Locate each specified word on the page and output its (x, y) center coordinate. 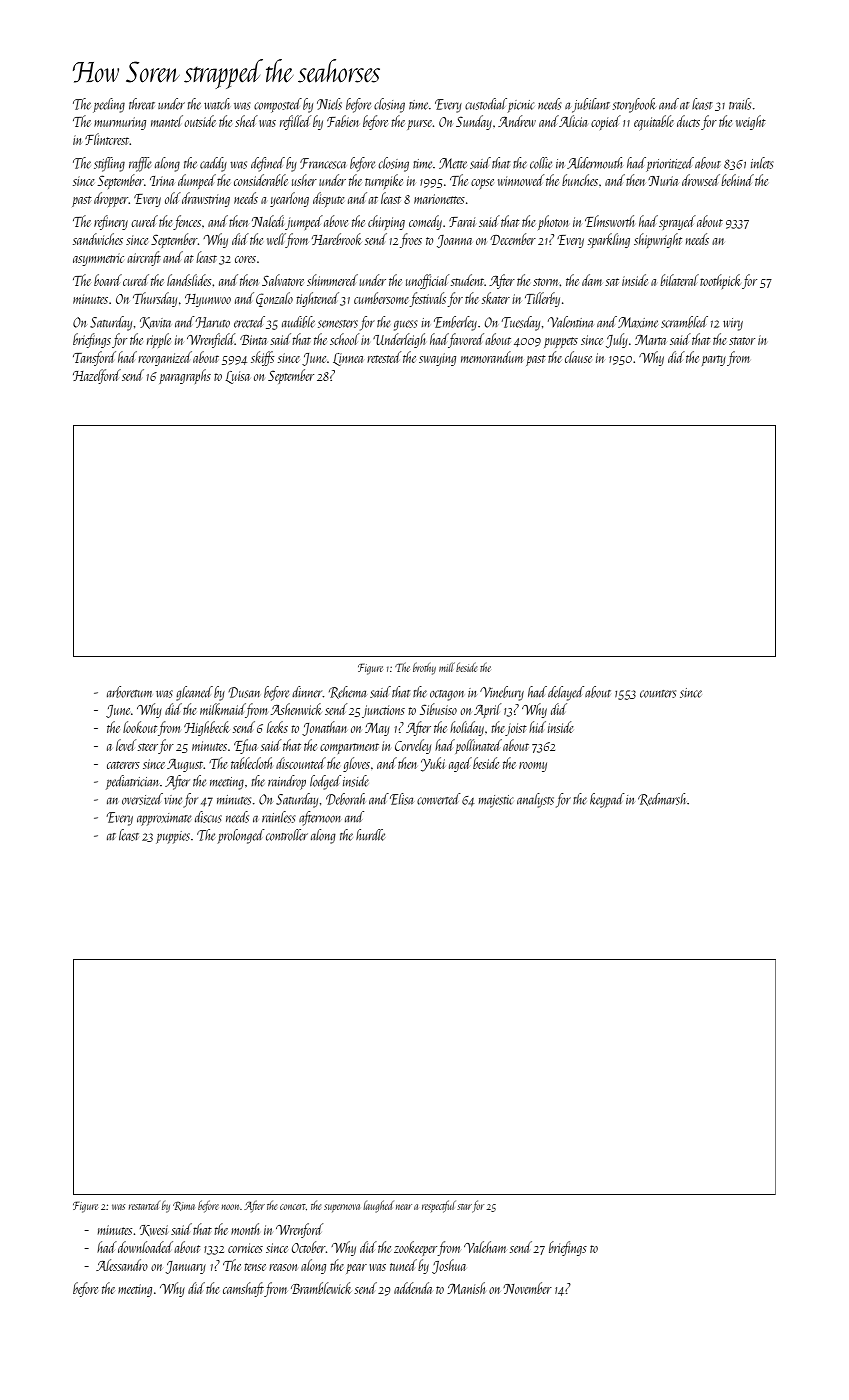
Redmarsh (662, 799)
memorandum (492, 357)
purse (419, 125)
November (527, 1288)
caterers (123, 765)
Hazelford (97, 376)
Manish (466, 1288)
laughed (378, 1206)
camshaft (243, 1289)
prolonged (241, 836)
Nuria (663, 181)
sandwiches (98, 239)
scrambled (684, 322)
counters (658, 694)
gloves (356, 764)
